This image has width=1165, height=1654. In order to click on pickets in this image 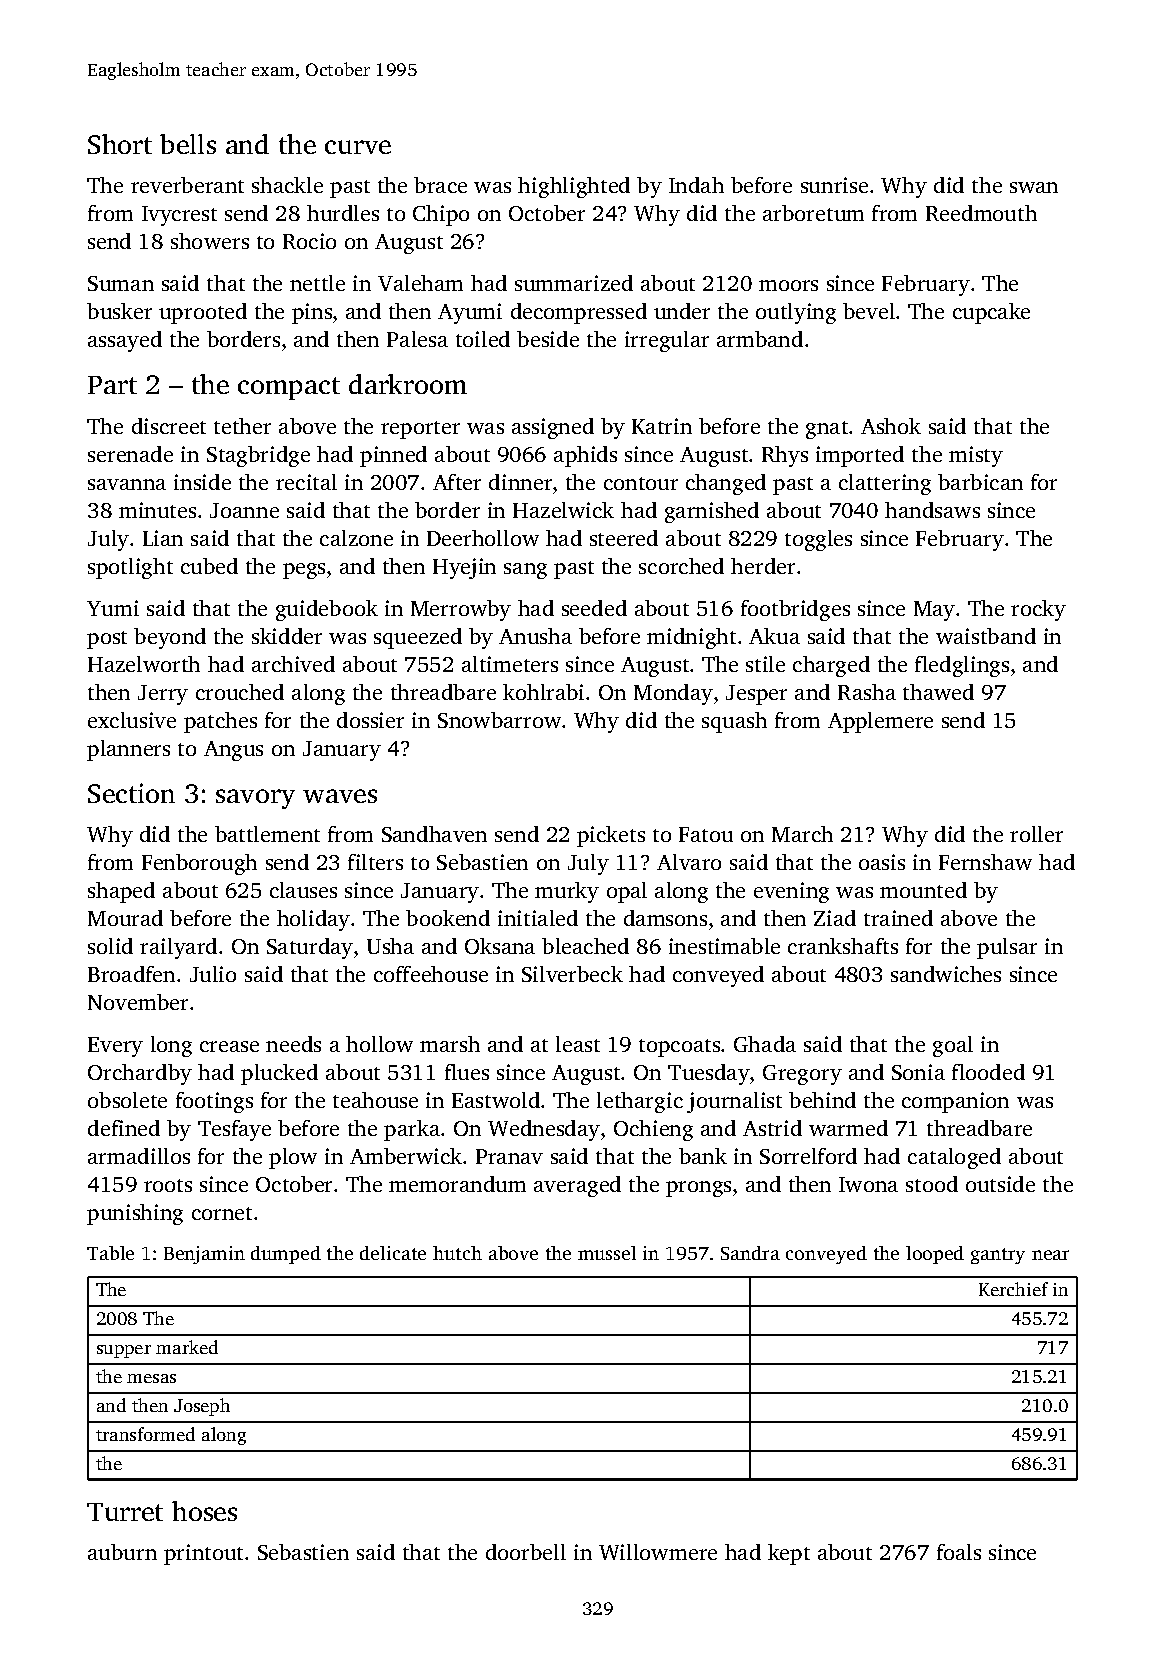, I will do `click(611, 836)`.
